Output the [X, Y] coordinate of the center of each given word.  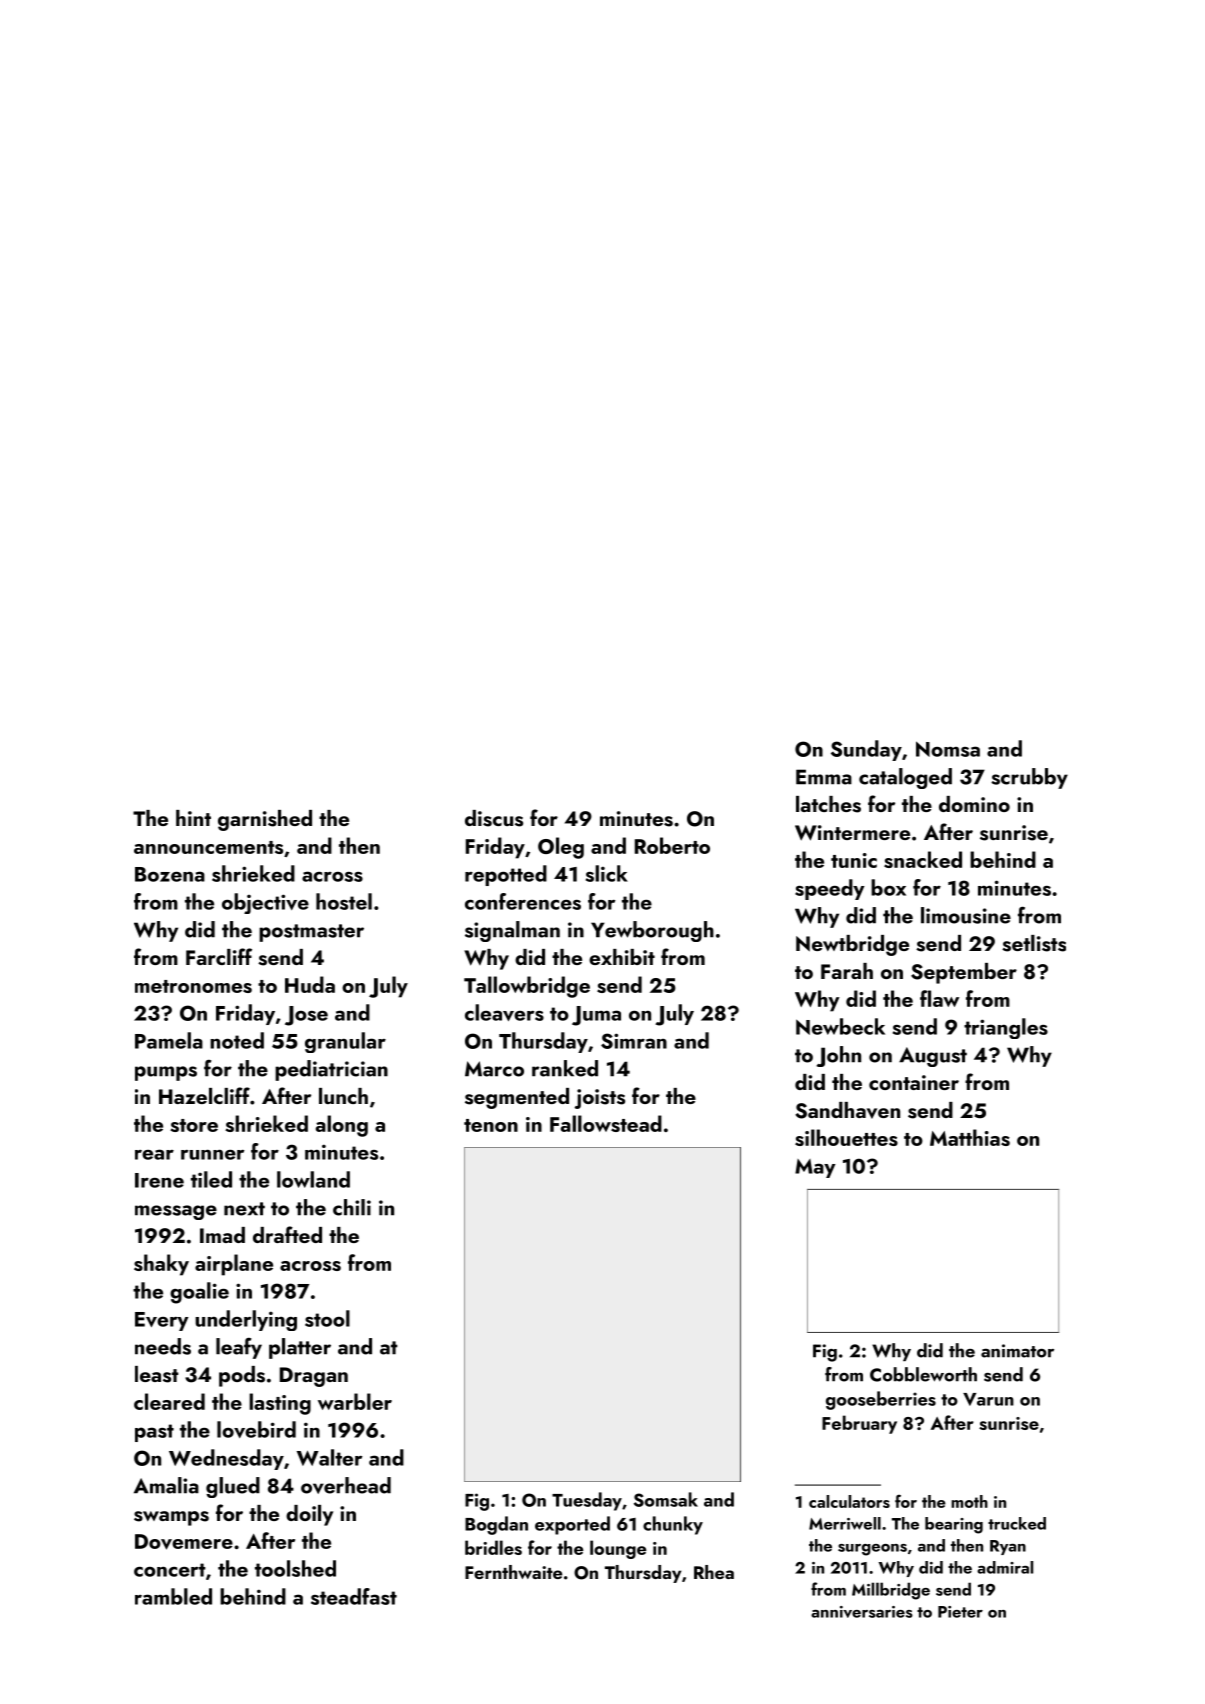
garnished [265, 820]
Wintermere [852, 833]
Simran [634, 1041]
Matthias [970, 1137]
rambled [173, 1596]
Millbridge [891, 1591]
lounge [618, 1549]
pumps [166, 1073]
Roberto [672, 845]
